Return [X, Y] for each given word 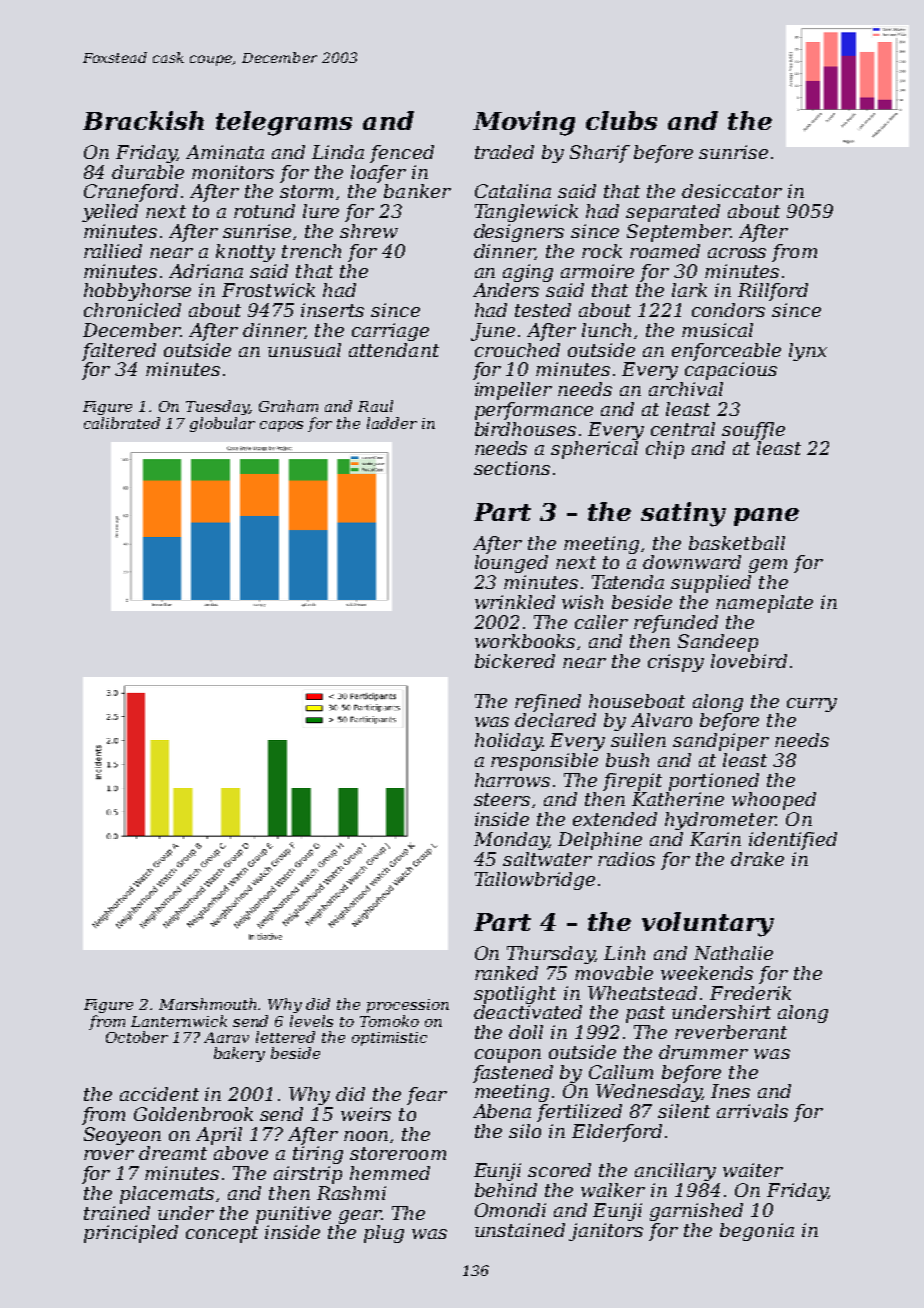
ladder [392, 423]
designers [519, 233]
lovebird [749, 661]
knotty [245, 253]
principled [131, 1234]
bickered [515, 661]
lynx [808, 352]
